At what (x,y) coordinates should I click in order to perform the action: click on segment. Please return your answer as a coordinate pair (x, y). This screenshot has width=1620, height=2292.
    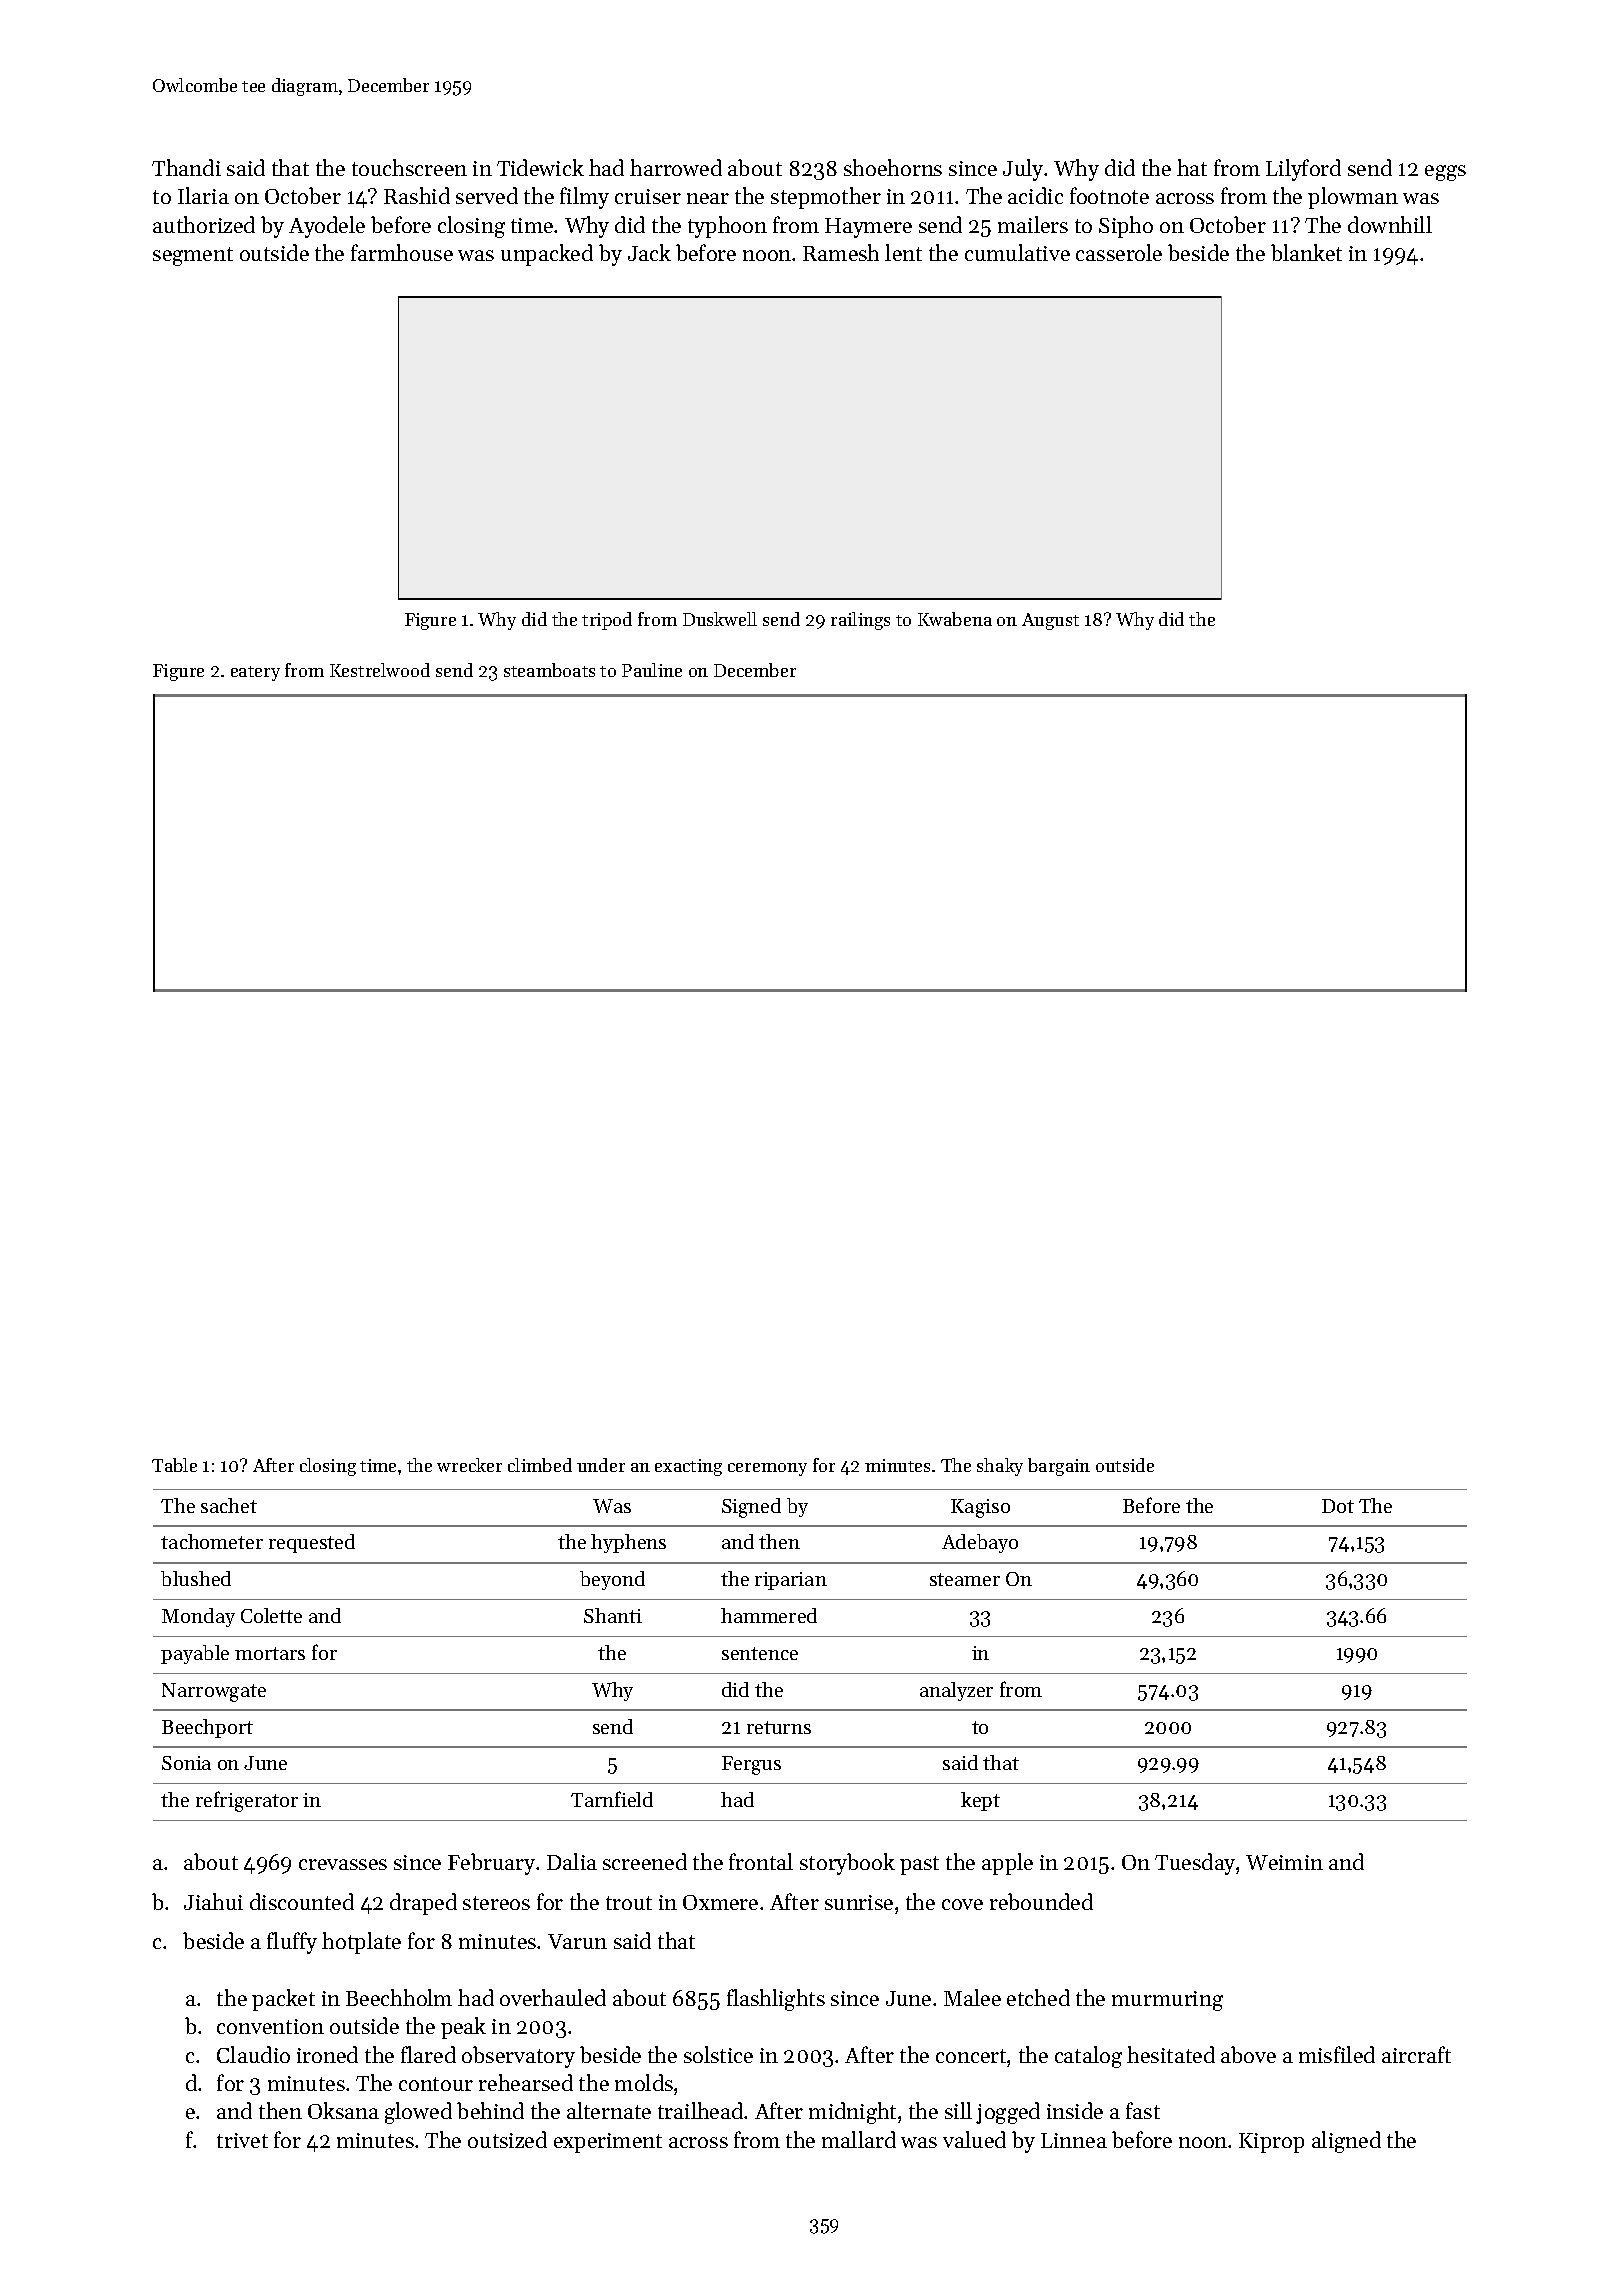
    Looking at the image, I should click on (193, 256).
